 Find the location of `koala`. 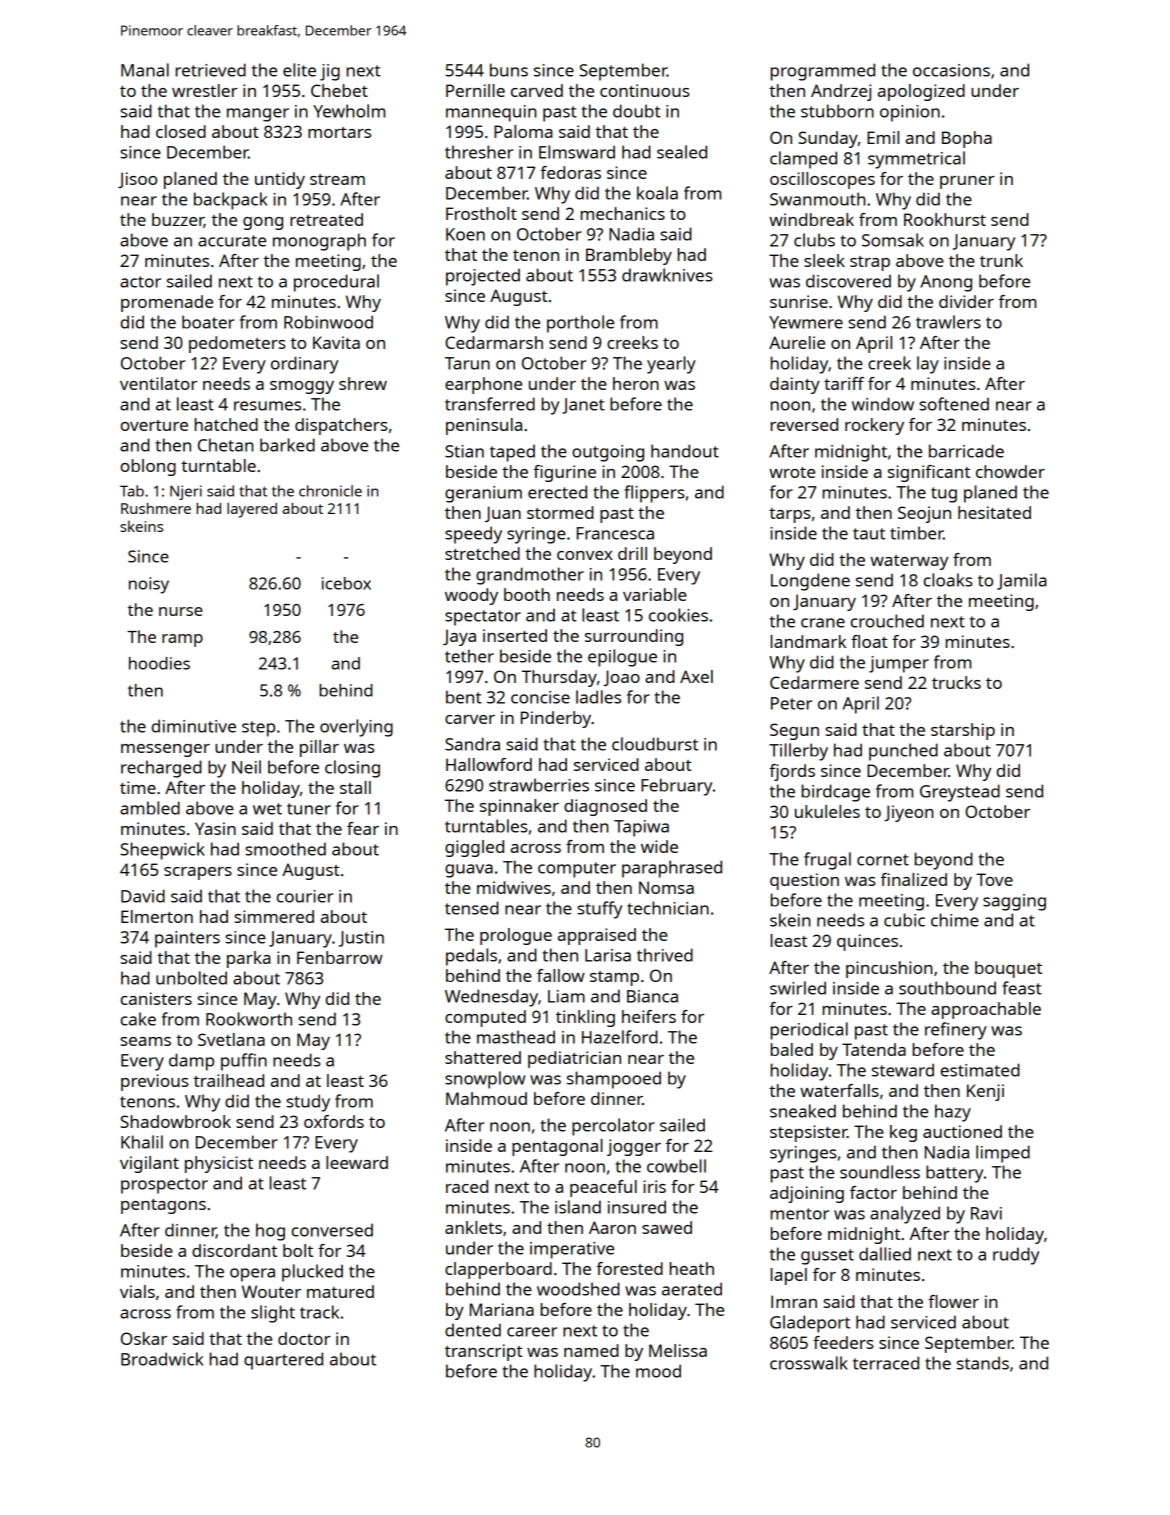

koala is located at coordinates (657, 193).
